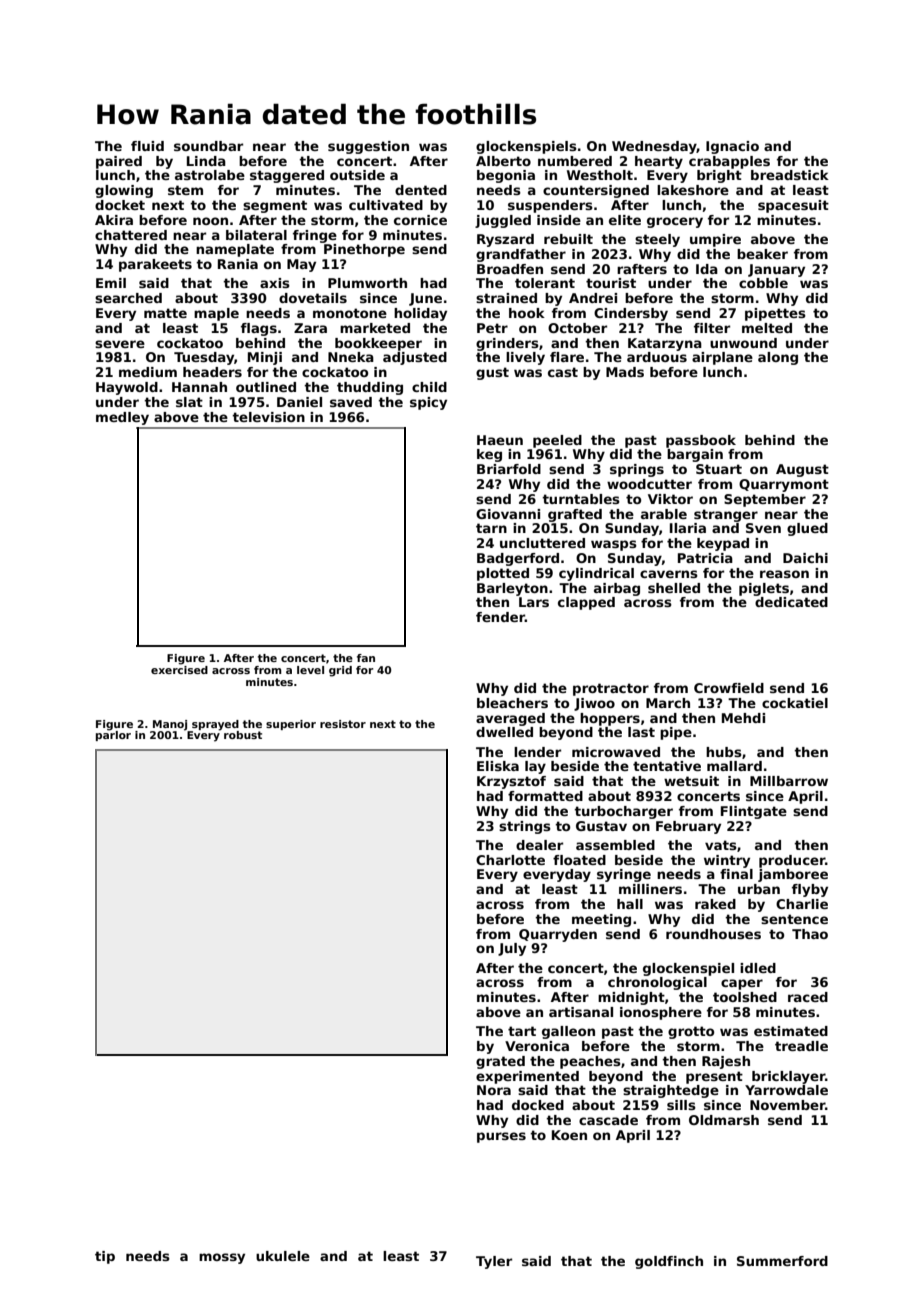  I want to click on tip, so click(105, 1257).
